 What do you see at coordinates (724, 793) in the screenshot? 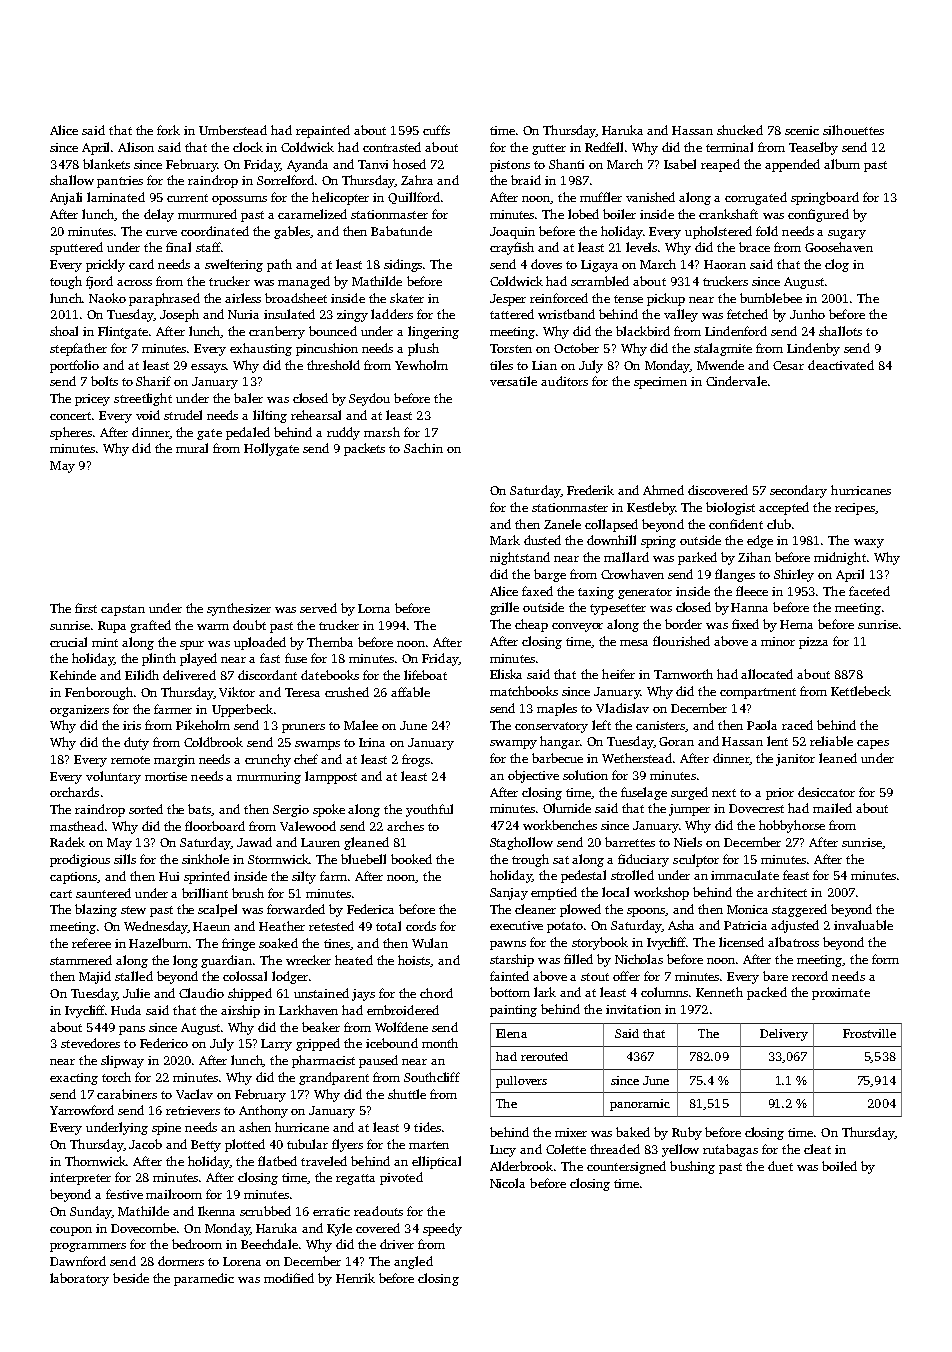
I see `next` at bounding box center [724, 793].
